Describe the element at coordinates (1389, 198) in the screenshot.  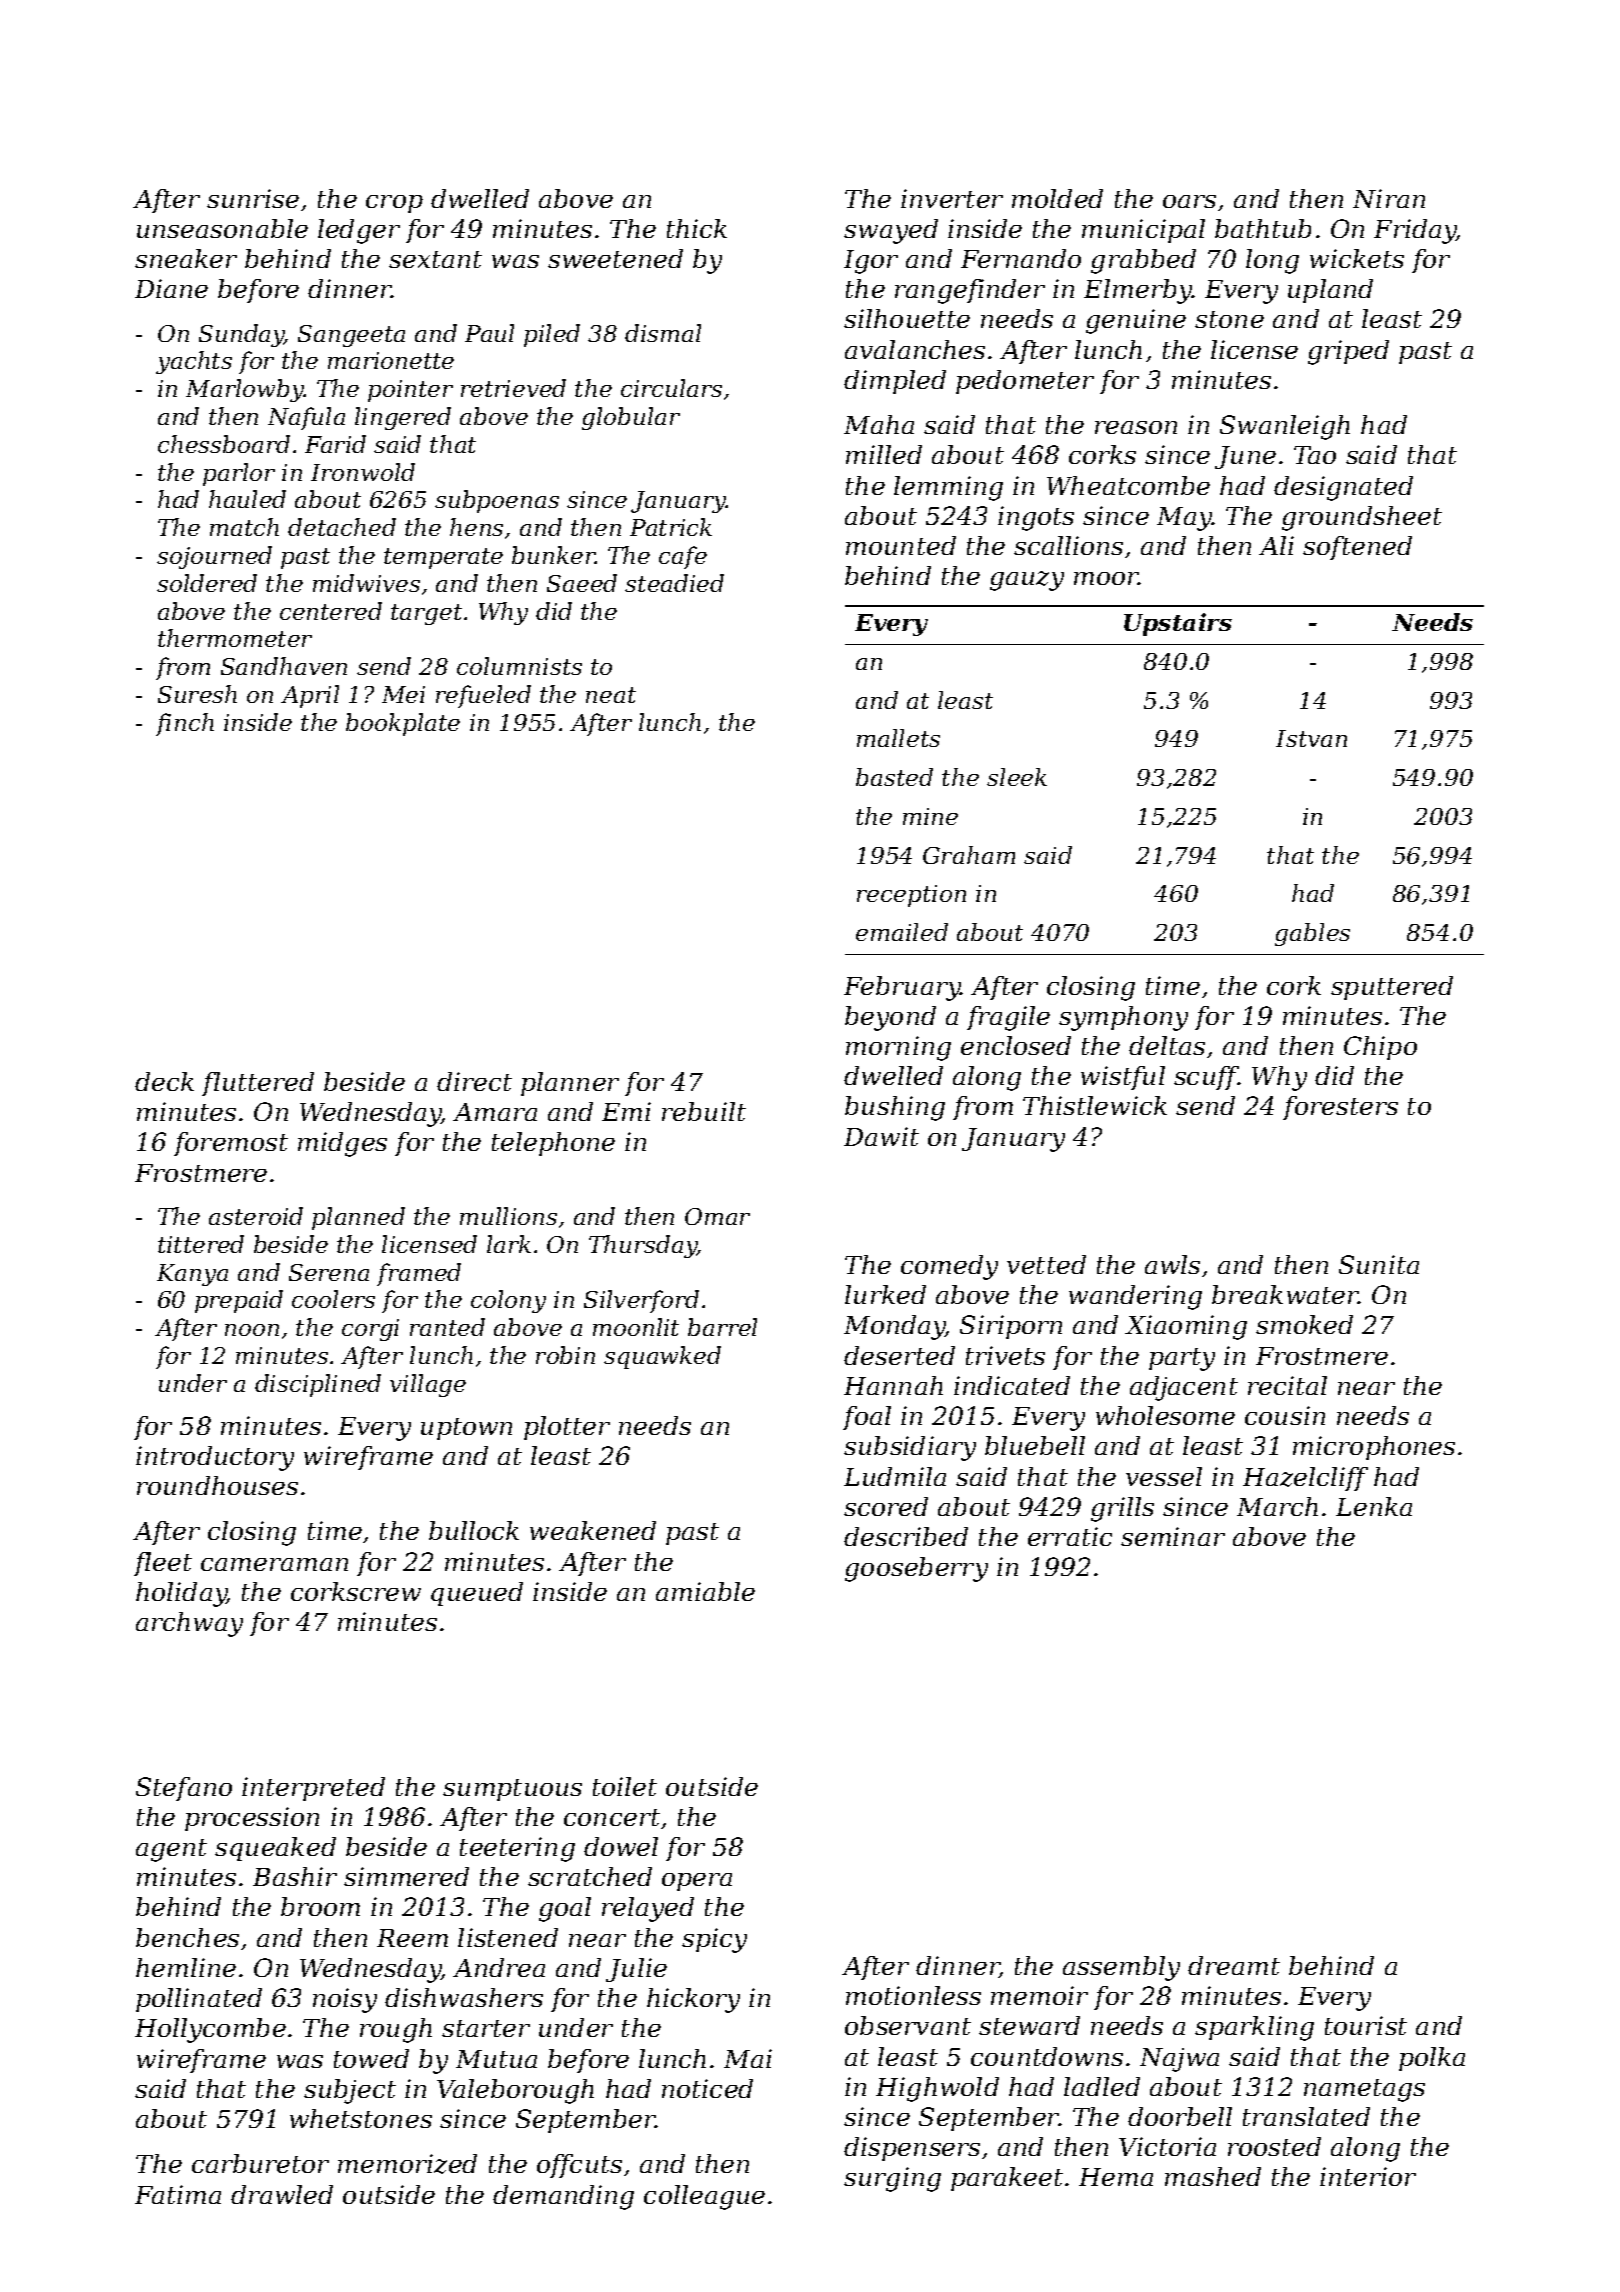
I see `Niran` at that location.
